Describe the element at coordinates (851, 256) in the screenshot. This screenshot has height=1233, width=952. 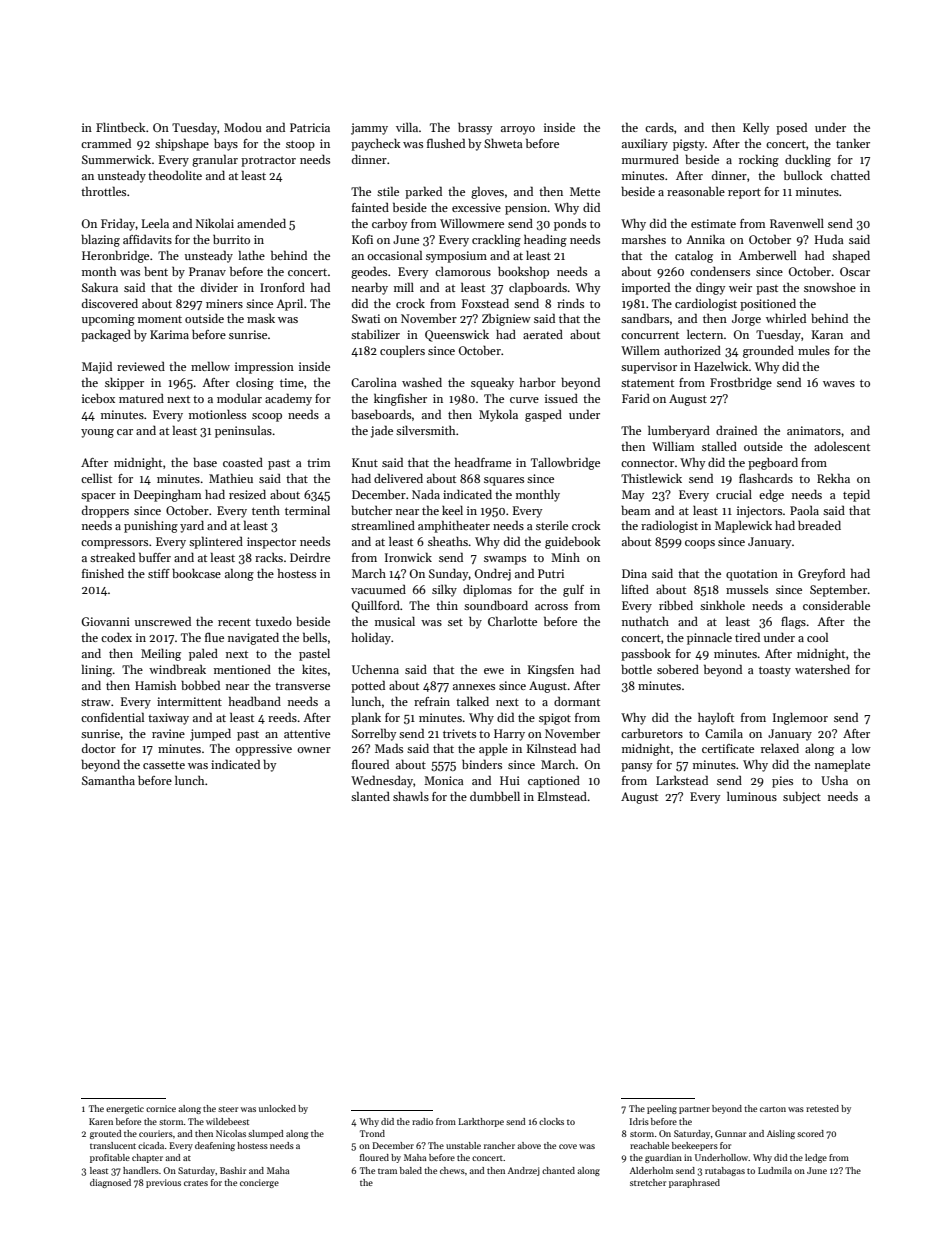
I see `shaped` at that location.
